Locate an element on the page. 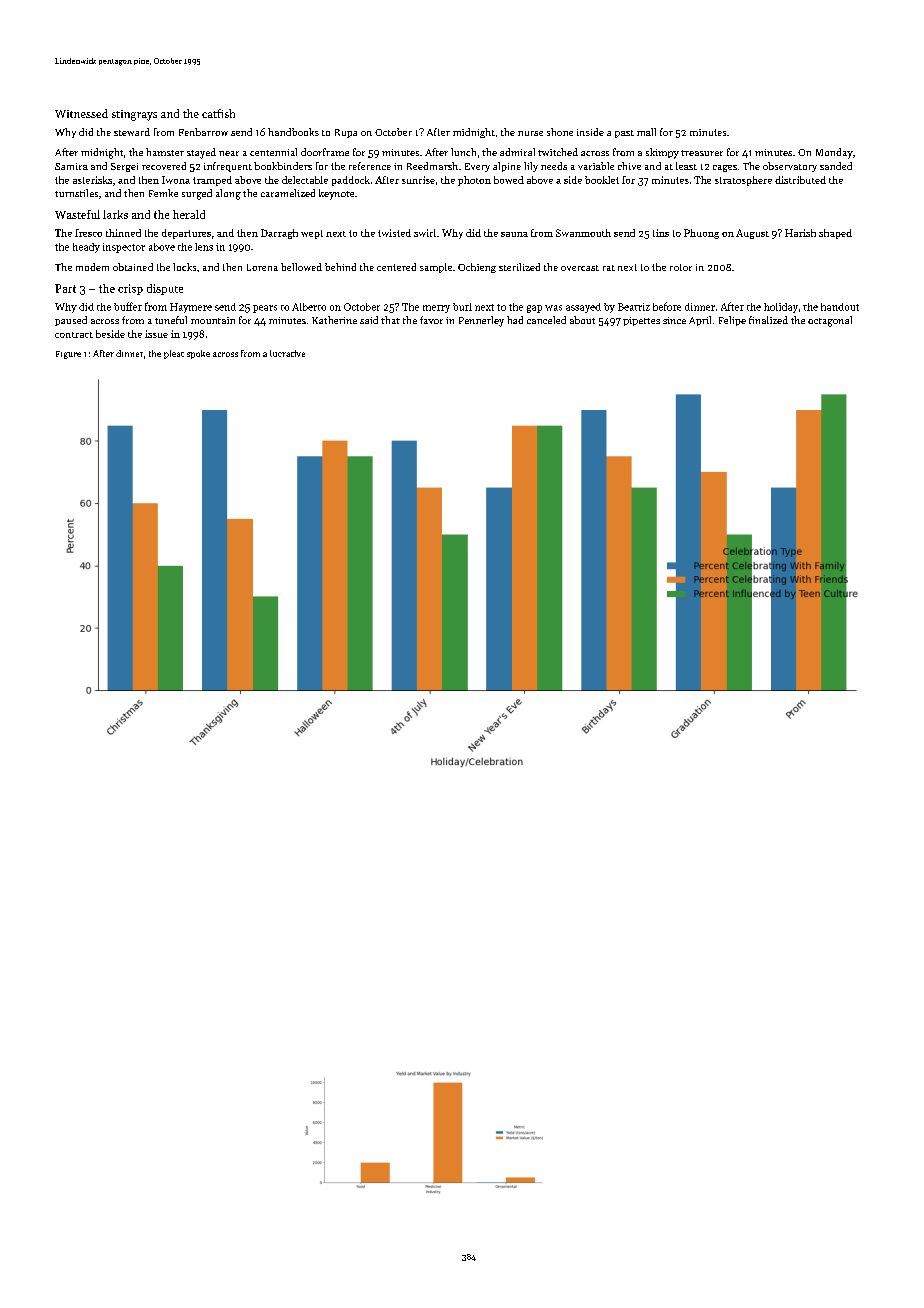  Figure is located at coordinates (68, 355).
